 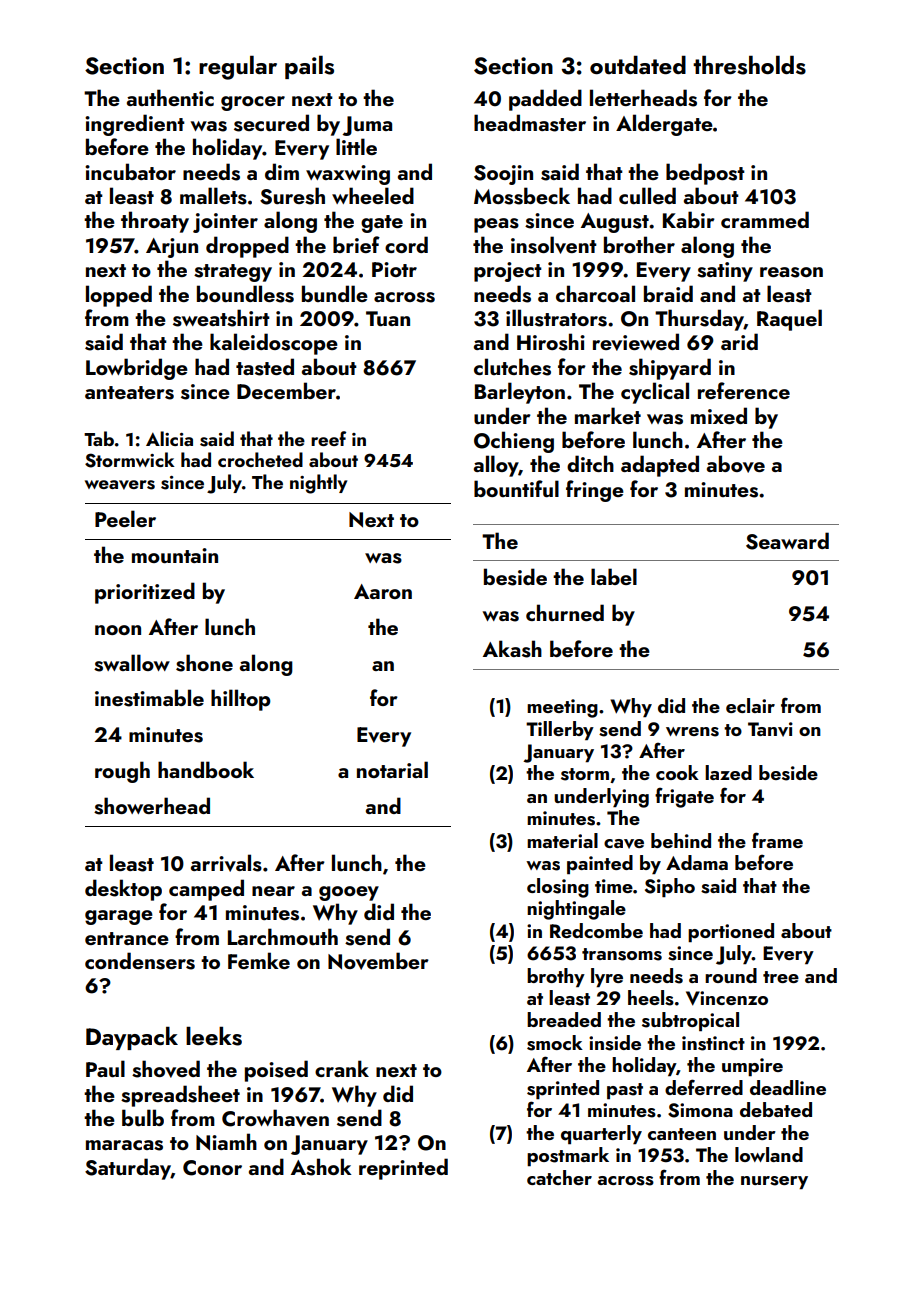 I want to click on Peeler, so click(x=125, y=518).
